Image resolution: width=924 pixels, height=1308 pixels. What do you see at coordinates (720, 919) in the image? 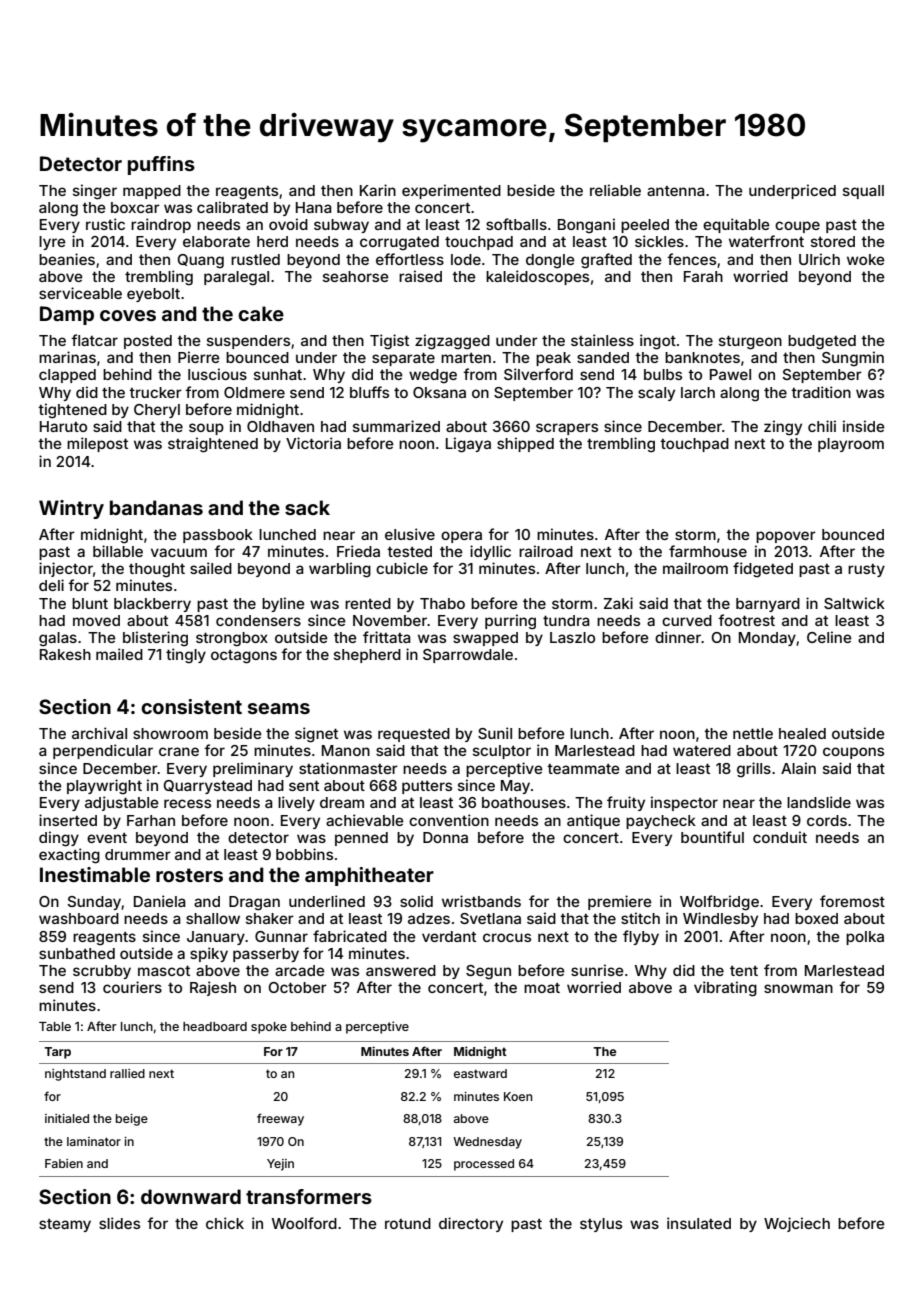
I see `Windlesby` at bounding box center [720, 919].
